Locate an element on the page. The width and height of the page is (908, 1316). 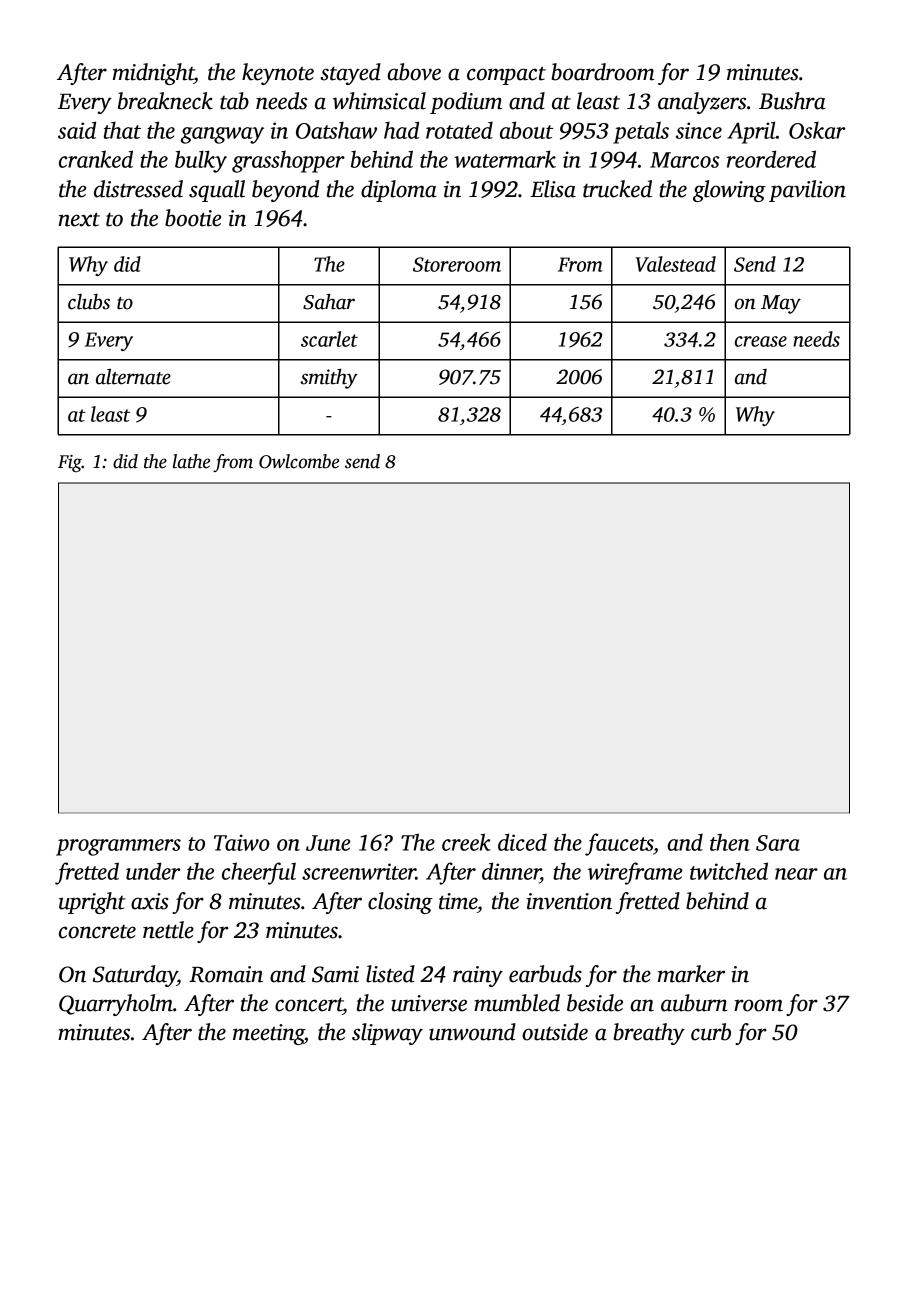
May is located at coordinates (781, 304).
